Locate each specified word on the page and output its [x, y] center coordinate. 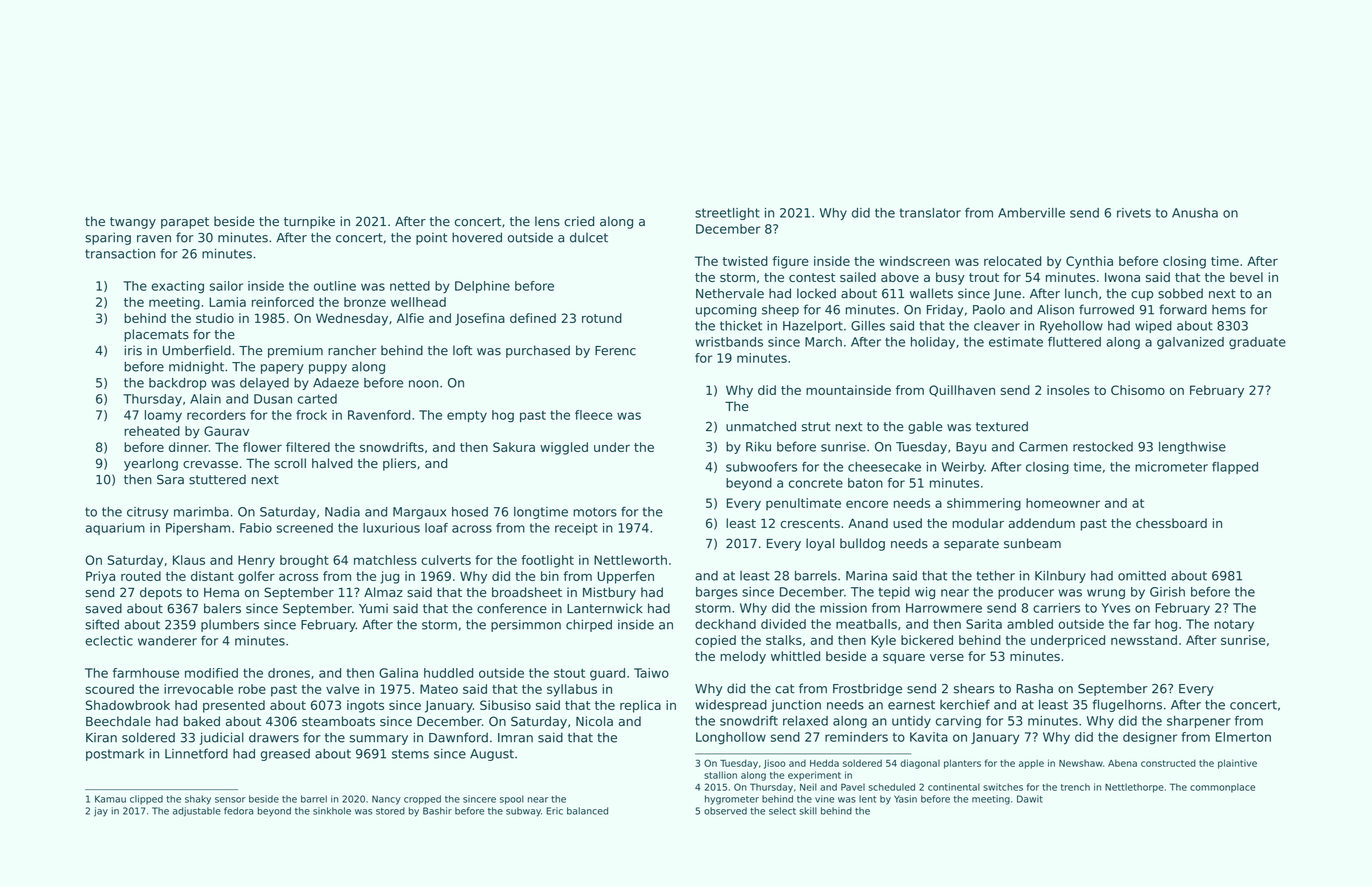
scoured [109, 689]
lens [547, 221]
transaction [120, 254]
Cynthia [1089, 262]
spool [512, 800]
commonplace [1222, 788]
